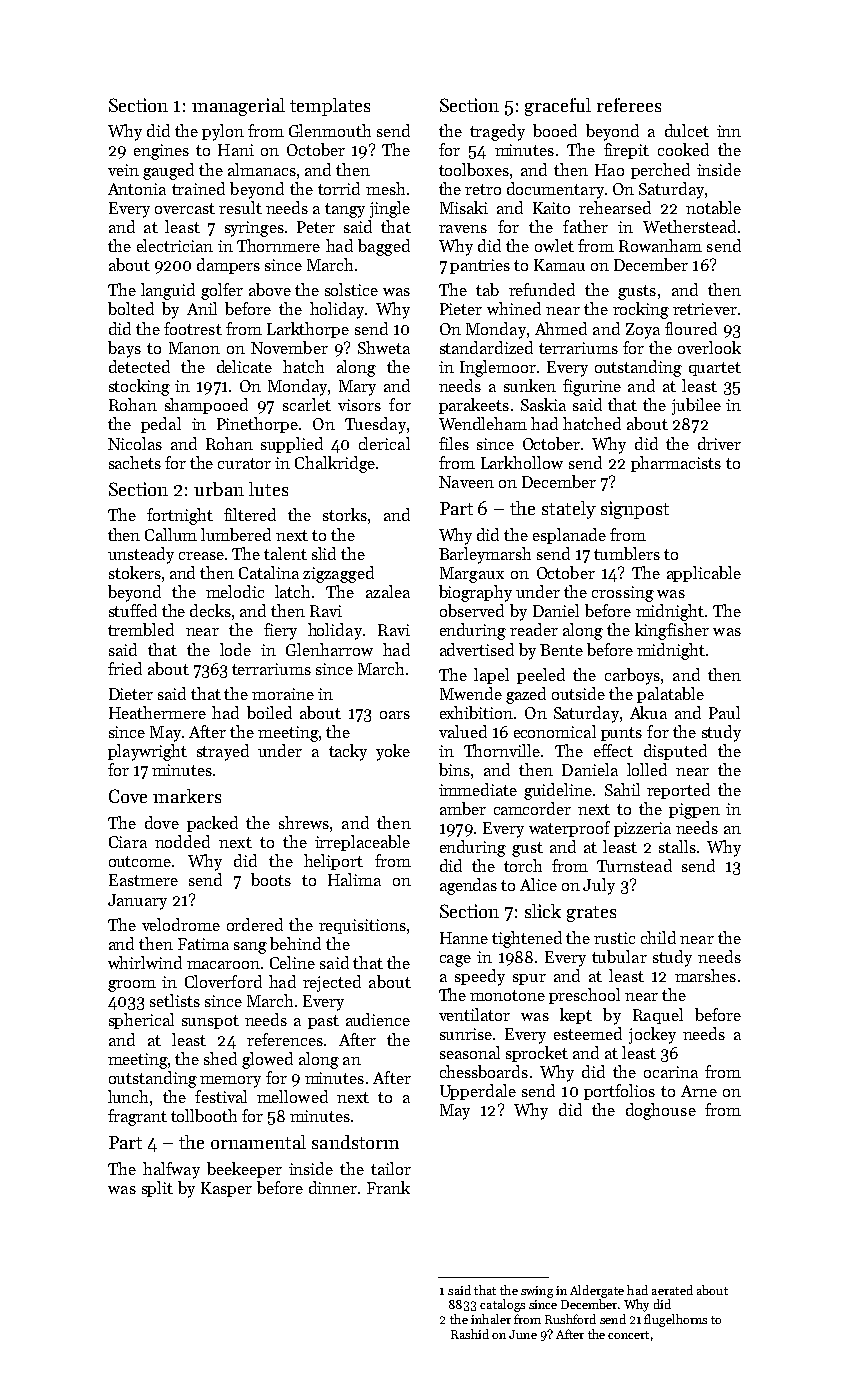 Image resolution: width=849 pixels, height=1400 pixels. What do you see at coordinates (478, 1092) in the screenshot?
I see `Upperdale` at bounding box center [478, 1092].
